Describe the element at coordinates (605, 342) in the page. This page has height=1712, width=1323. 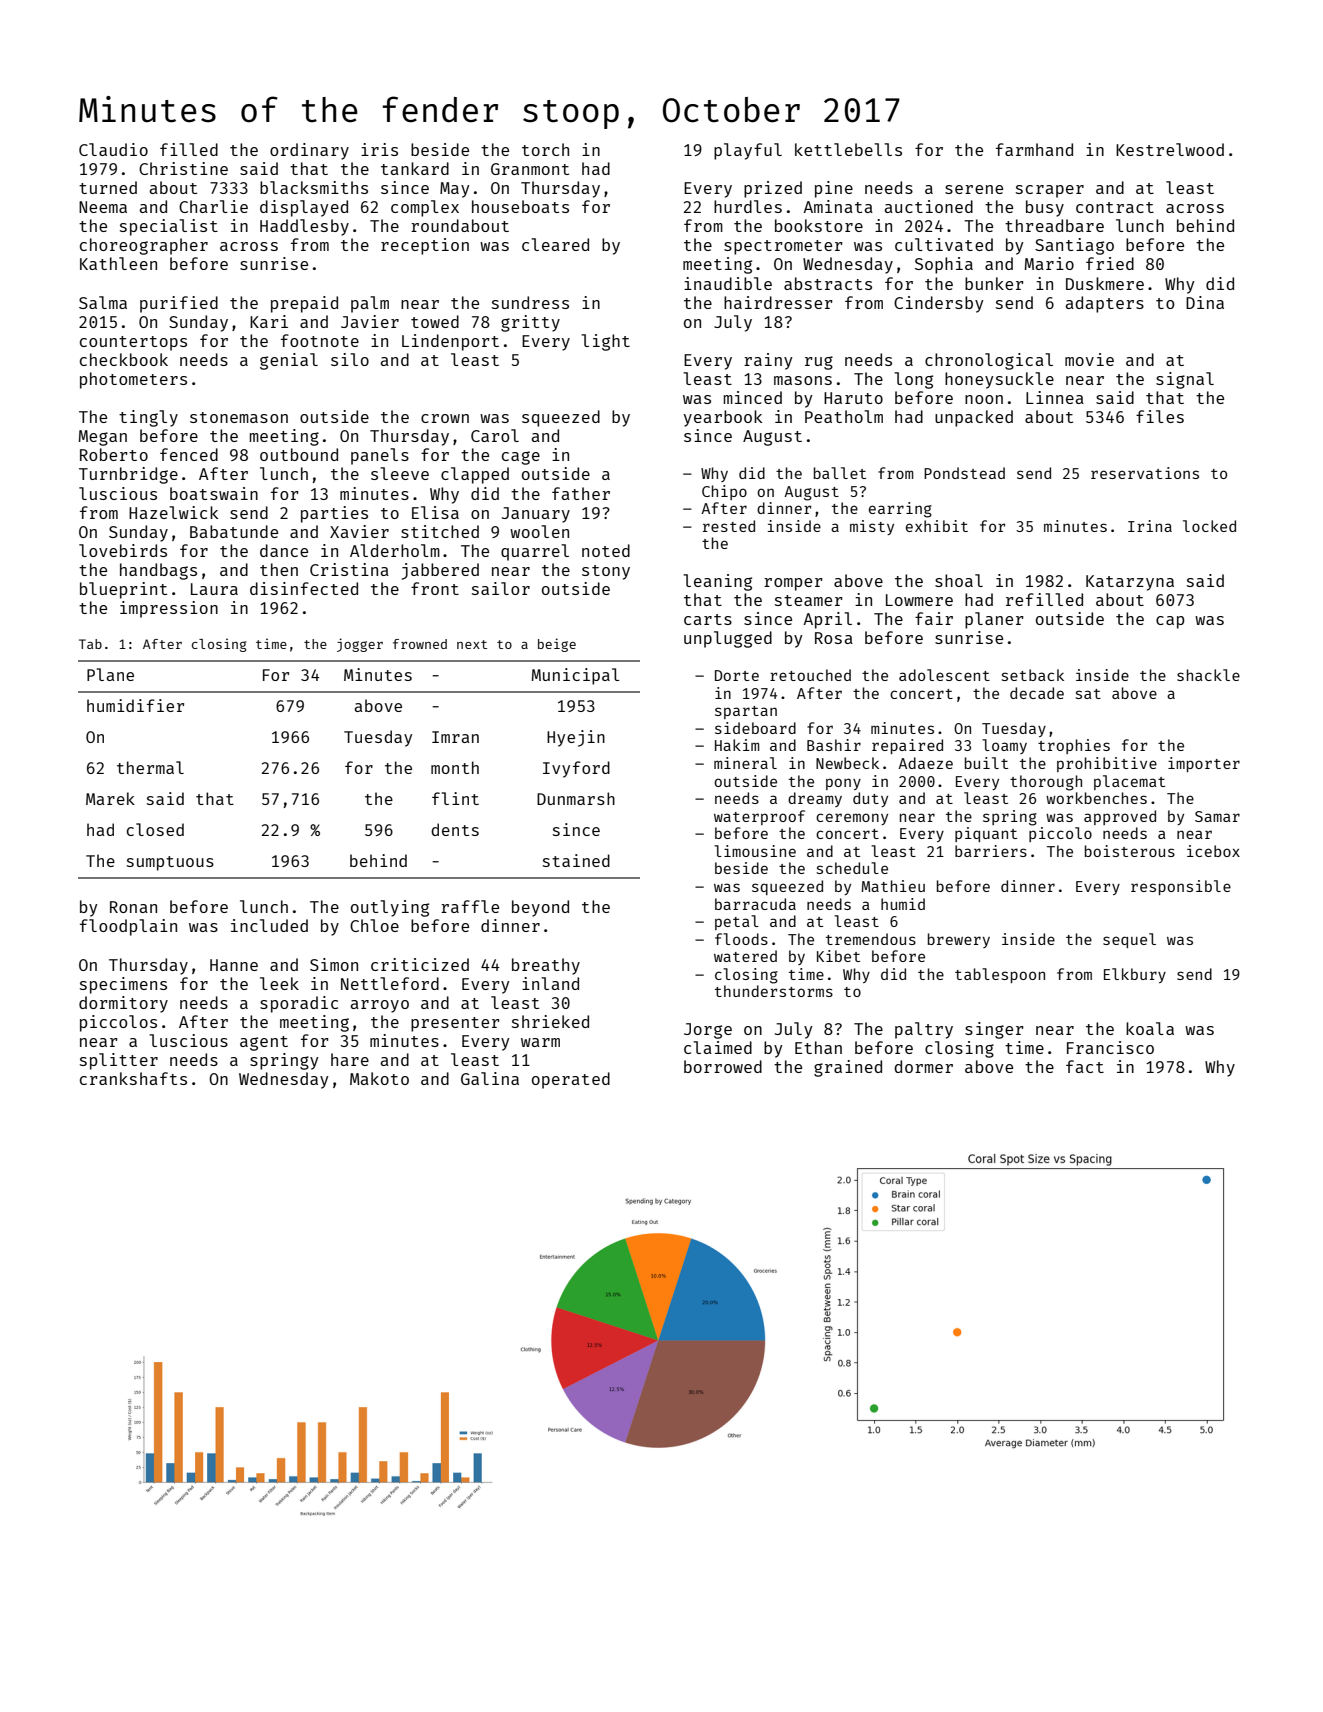
I see `light` at that location.
